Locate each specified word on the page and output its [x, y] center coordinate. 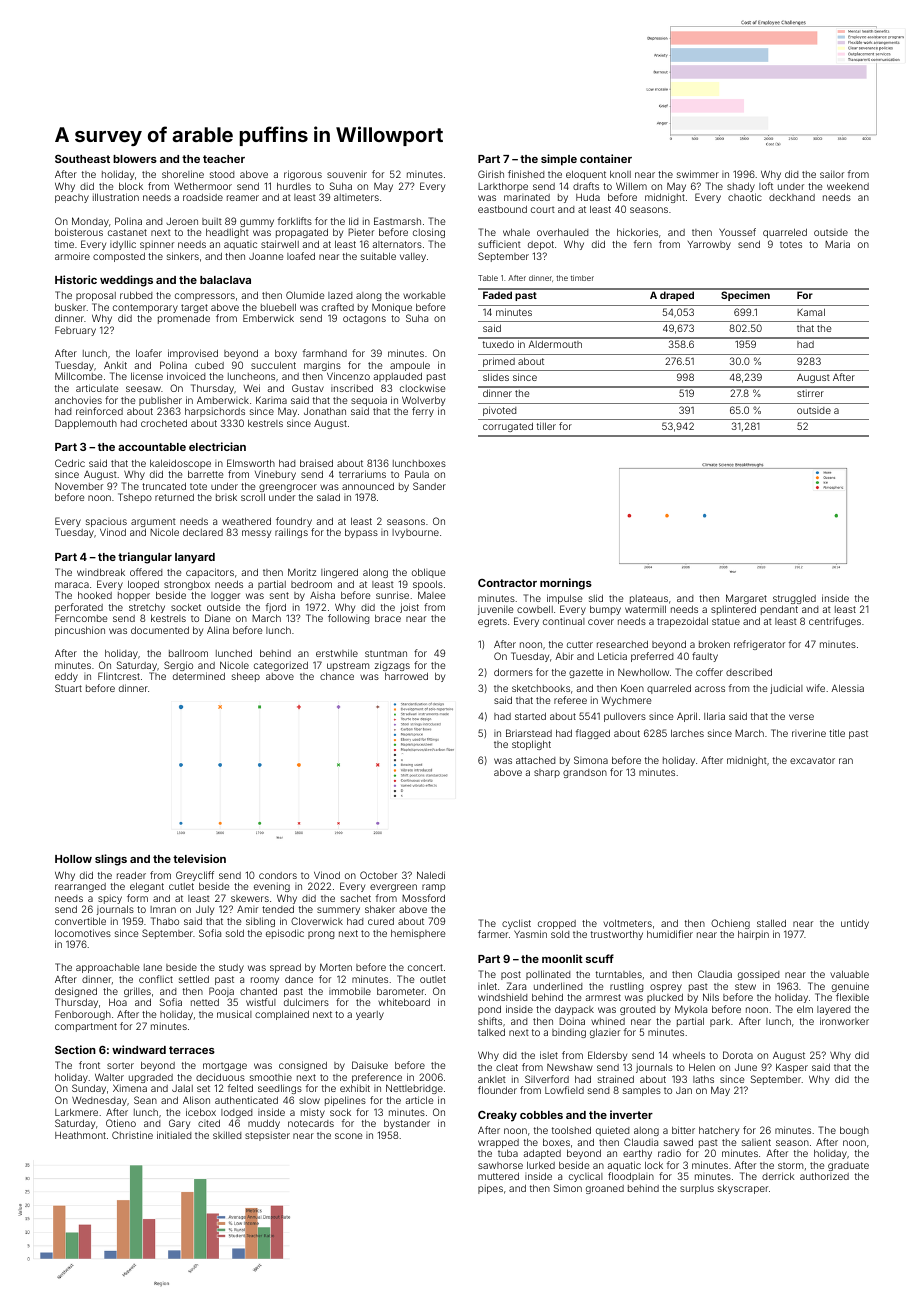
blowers [135, 159]
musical [234, 1014]
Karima [271, 400]
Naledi [431, 875]
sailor [832, 174]
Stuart [68, 688]
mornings [566, 584]
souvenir [347, 174]
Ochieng [731, 925]
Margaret [746, 600]
